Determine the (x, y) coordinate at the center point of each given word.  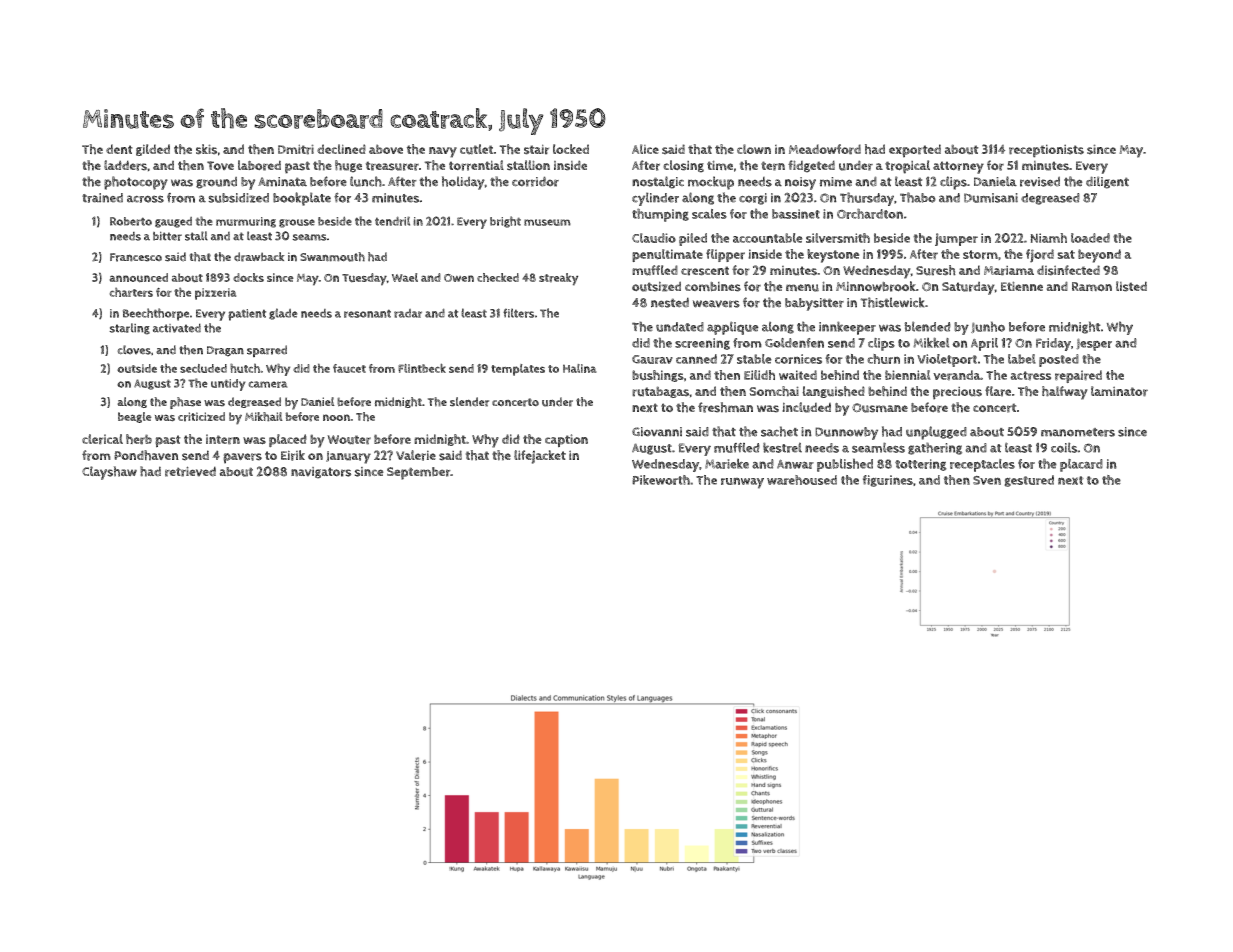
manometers (1078, 432)
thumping (660, 215)
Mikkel (931, 342)
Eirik (293, 455)
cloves (134, 350)
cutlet (476, 149)
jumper (956, 239)
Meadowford (825, 149)
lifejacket (540, 457)
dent (119, 149)
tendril (392, 221)
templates (518, 370)
